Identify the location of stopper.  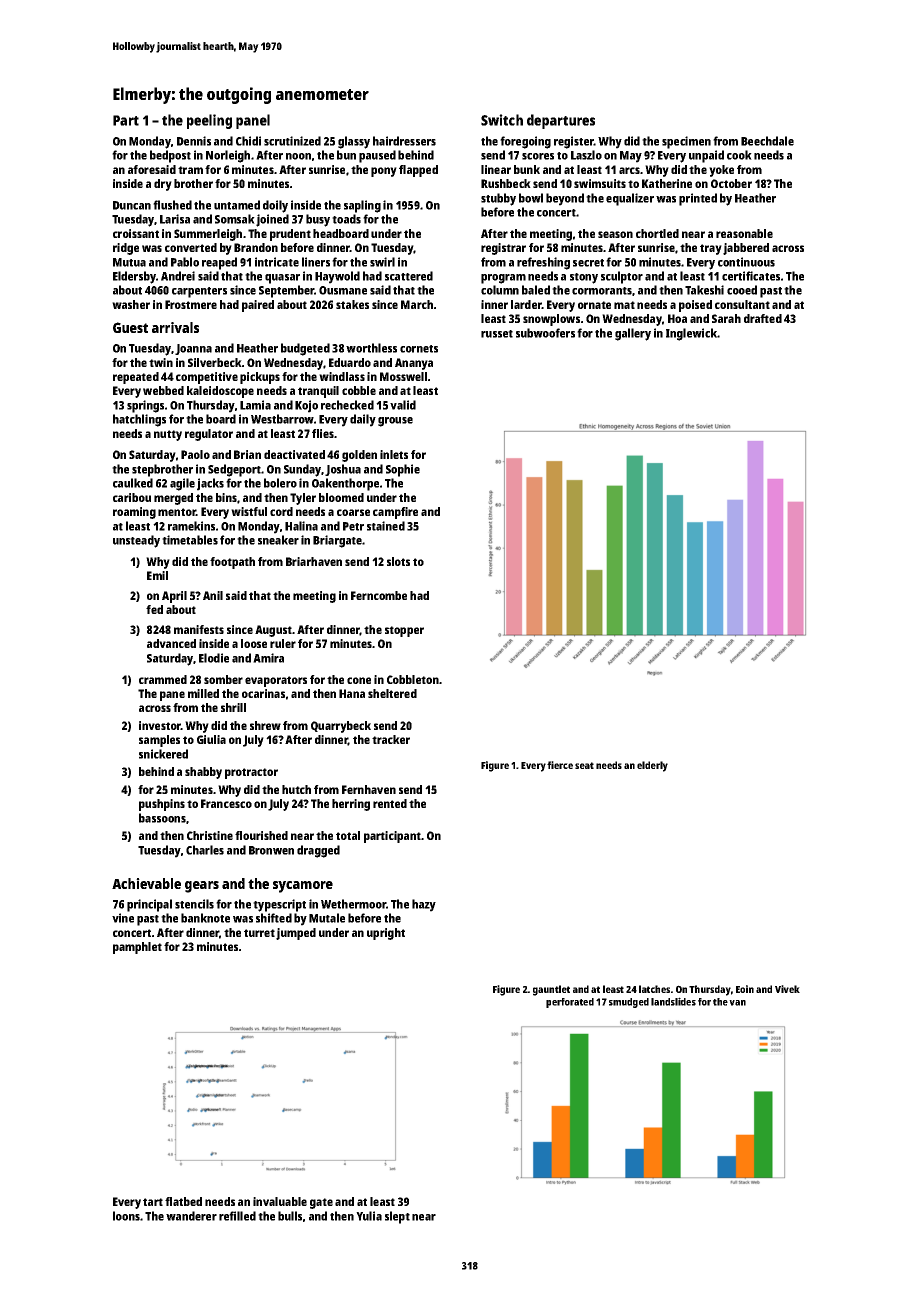
(404, 631).
